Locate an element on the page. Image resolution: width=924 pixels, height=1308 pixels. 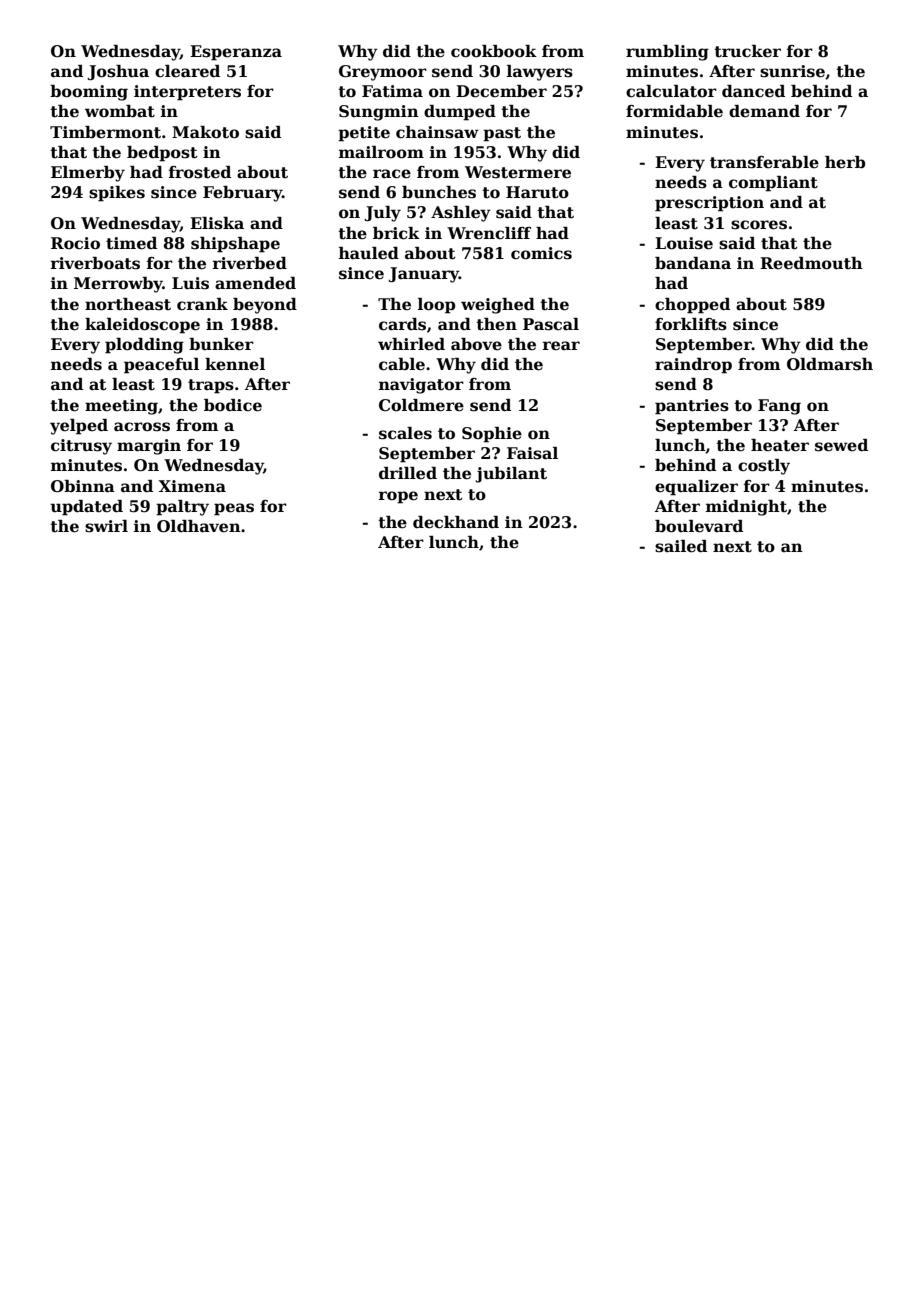
Esperanza is located at coordinates (236, 53).
